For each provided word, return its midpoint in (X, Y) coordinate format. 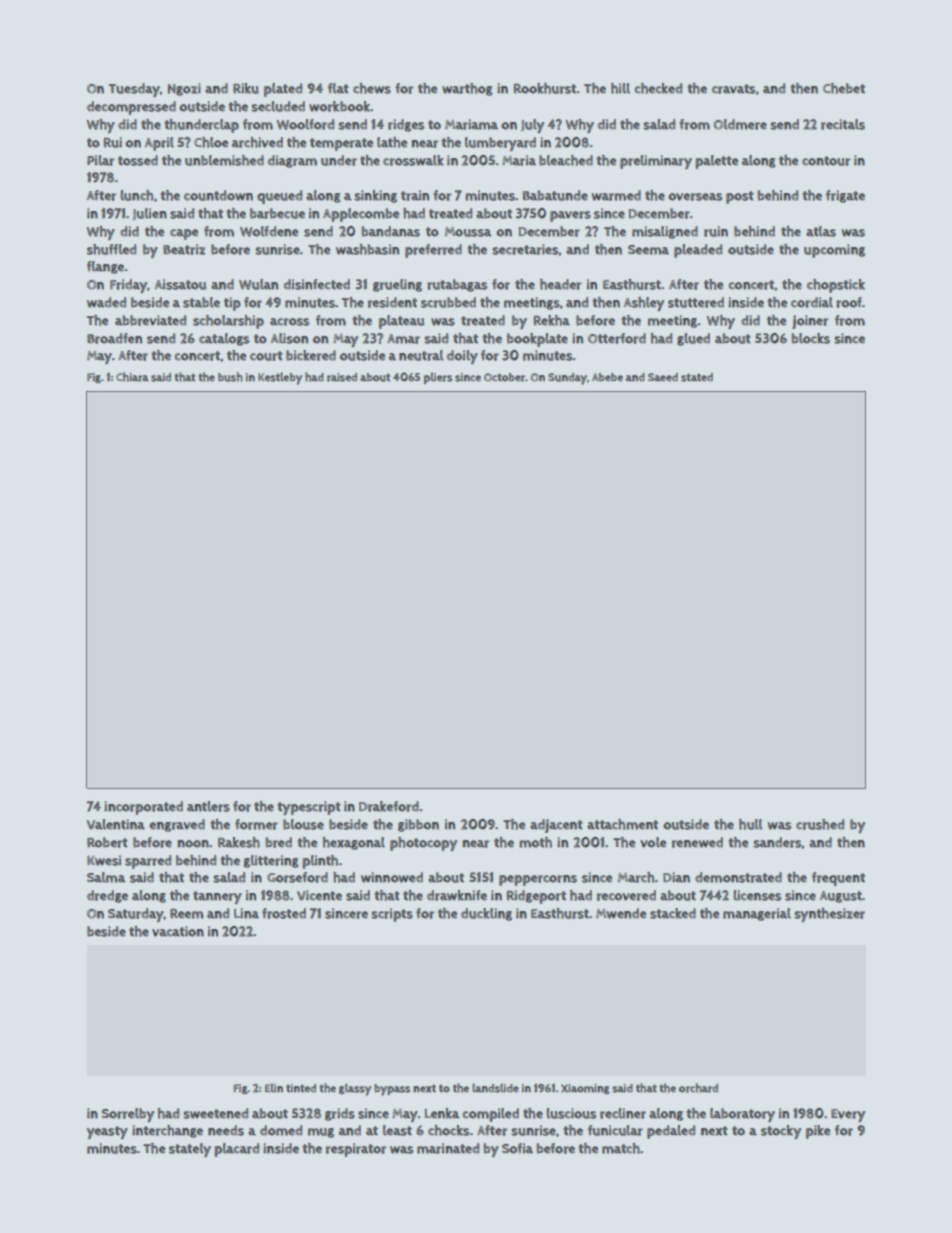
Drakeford (389, 806)
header (560, 284)
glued (693, 339)
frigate (845, 196)
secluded (278, 106)
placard (236, 1150)
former (256, 824)
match (621, 1148)
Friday (128, 286)
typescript (309, 808)
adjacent (556, 826)
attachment (622, 824)
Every (848, 1115)
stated (697, 377)
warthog (467, 89)
